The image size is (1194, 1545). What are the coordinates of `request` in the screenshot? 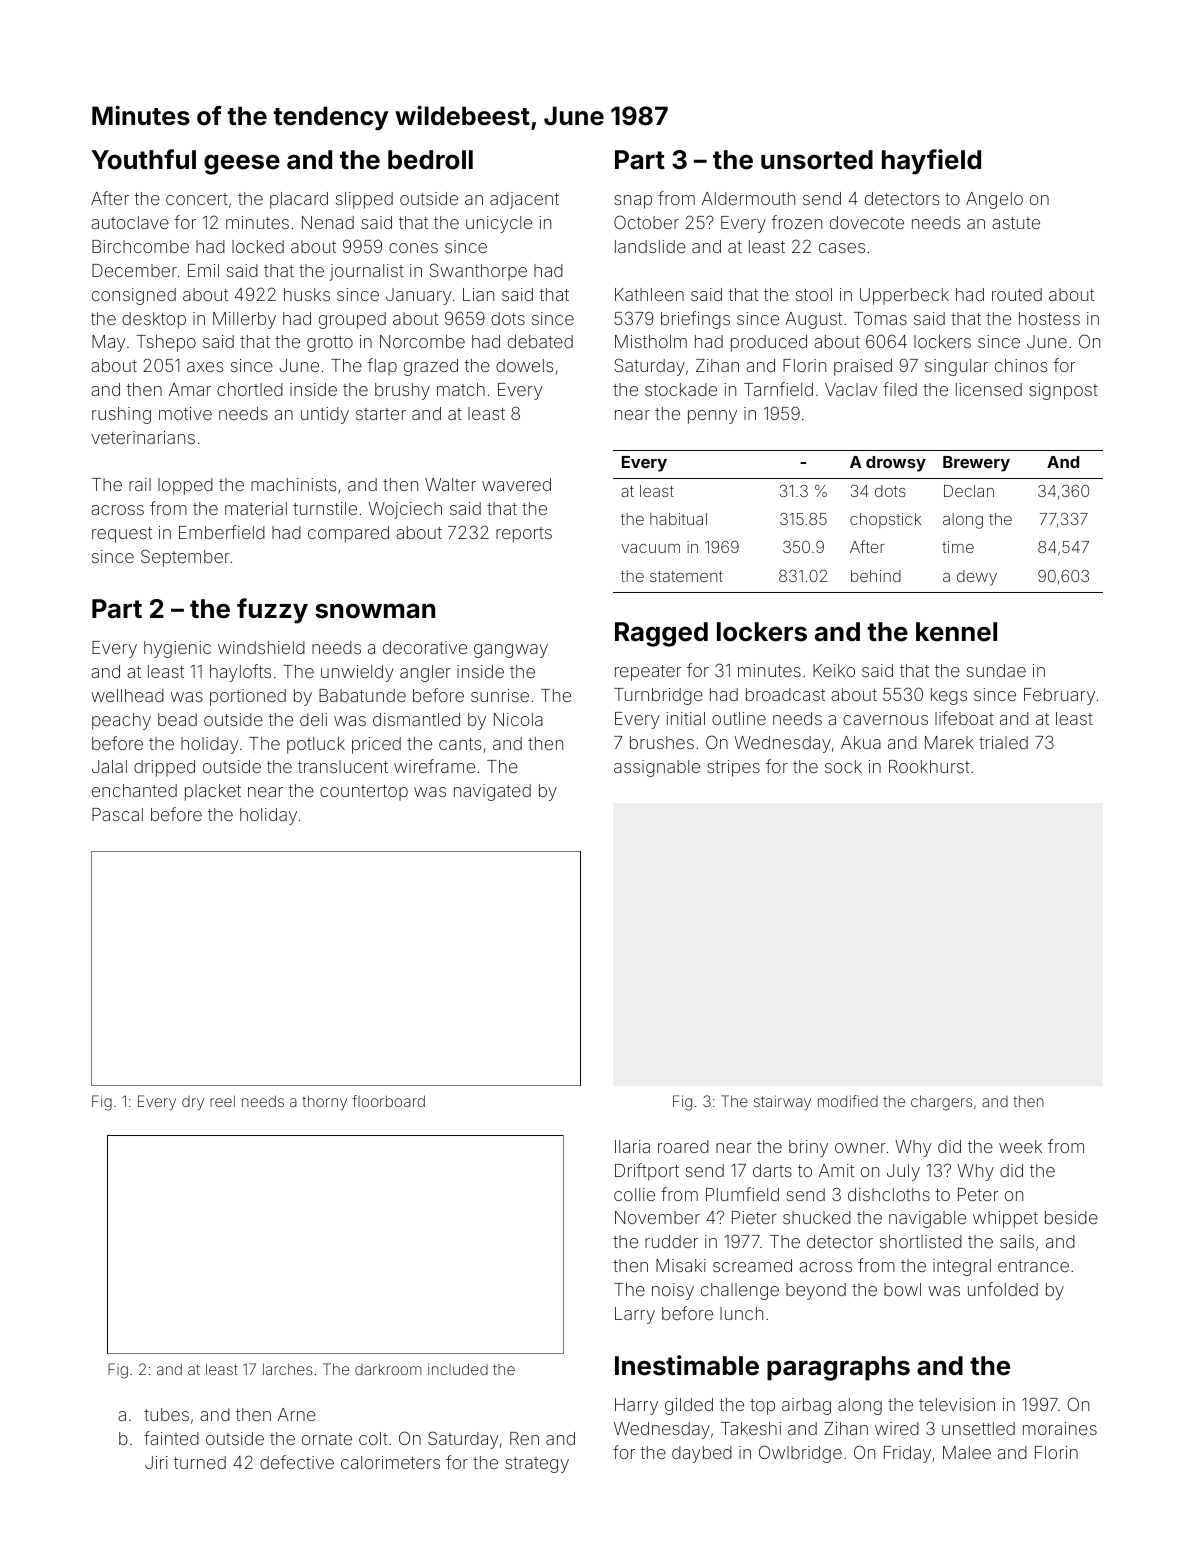 It's located at (122, 535).
